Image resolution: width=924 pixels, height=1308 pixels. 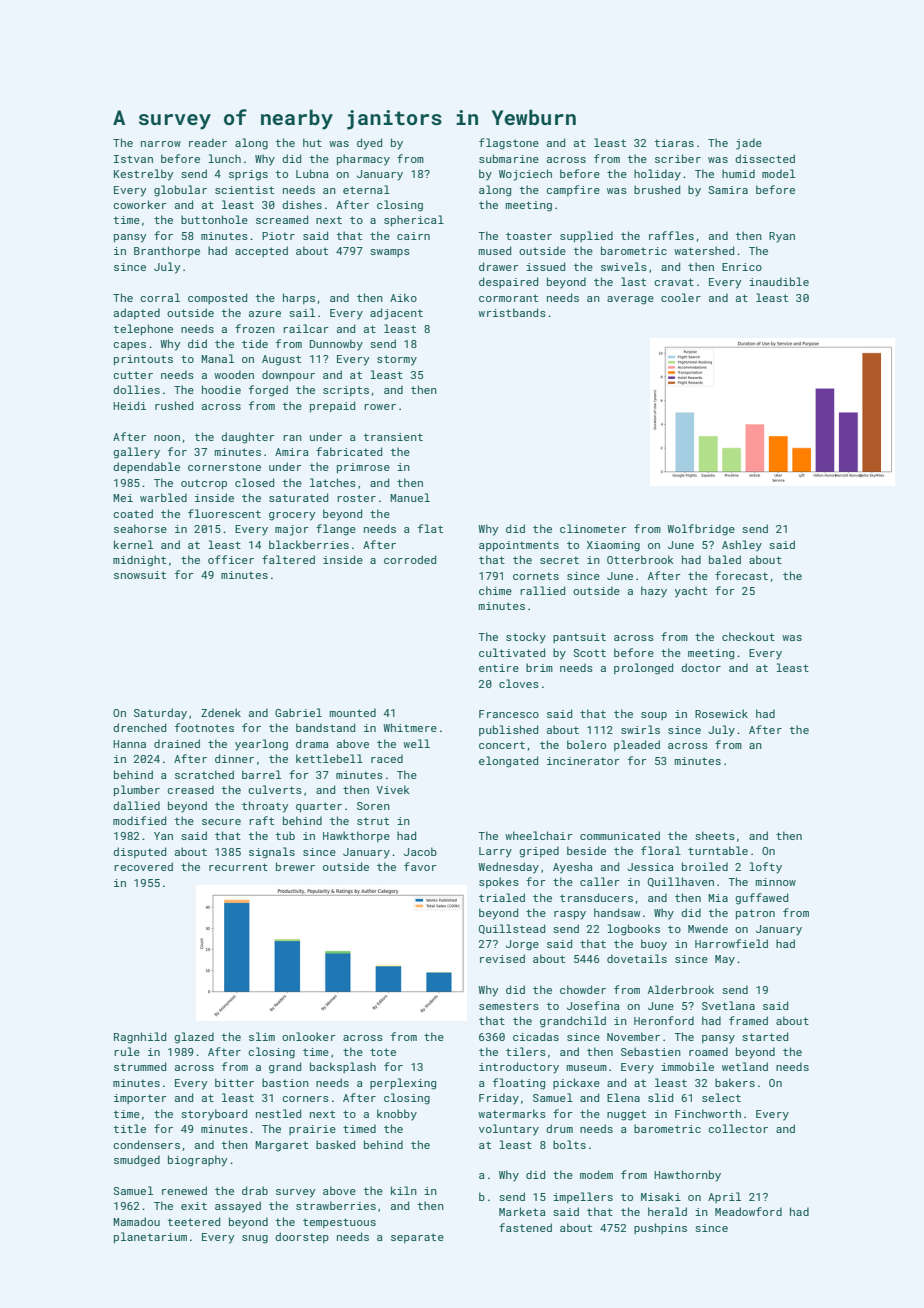 I want to click on flange, so click(x=336, y=530).
